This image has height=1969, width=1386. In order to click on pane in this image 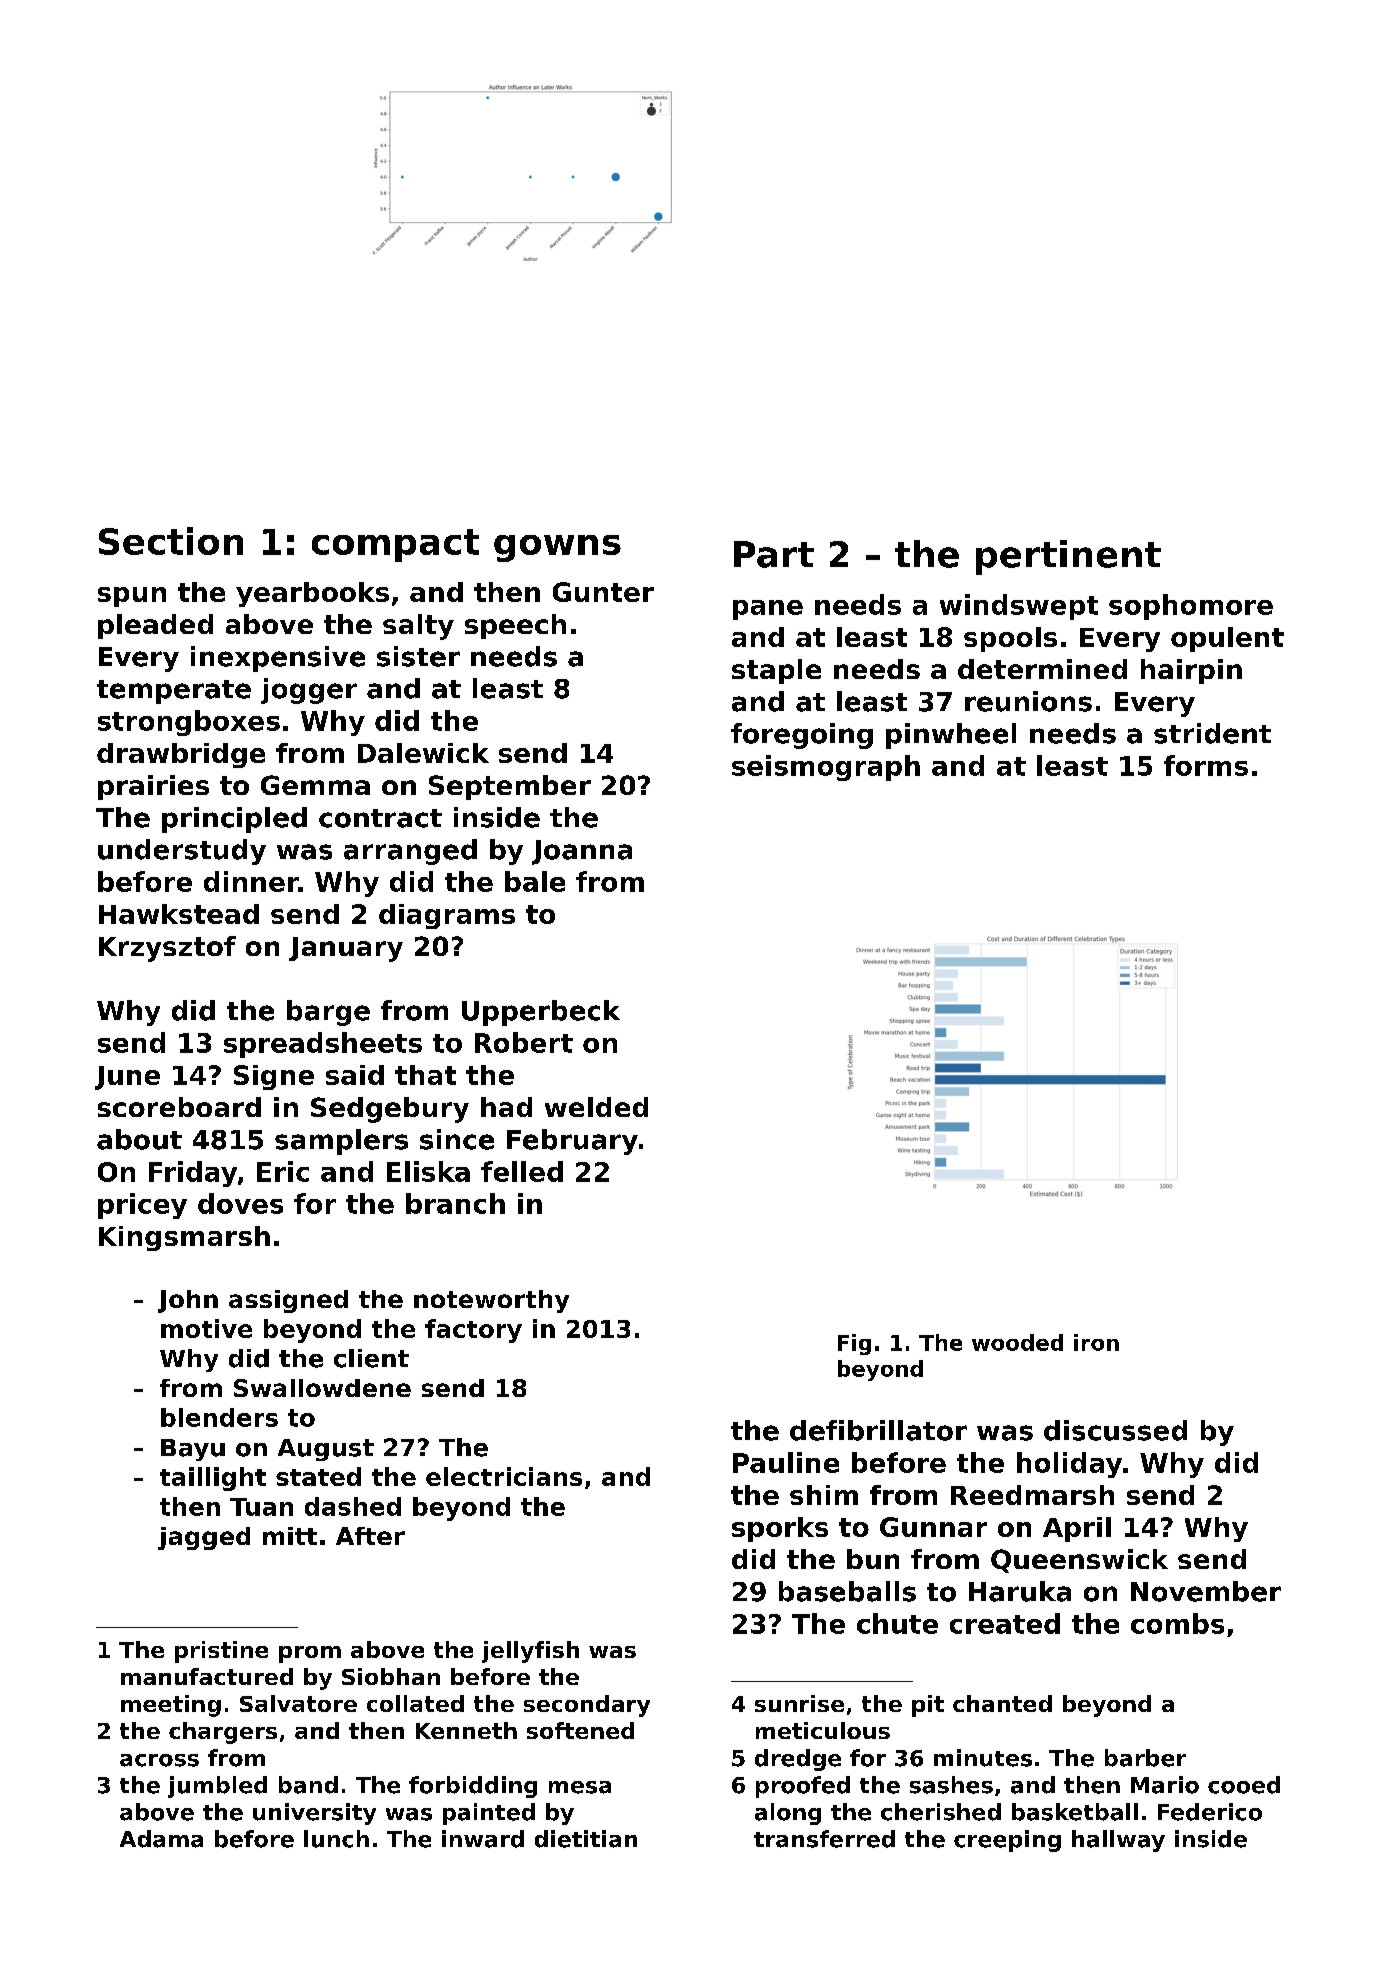, I will do `click(768, 610)`.
